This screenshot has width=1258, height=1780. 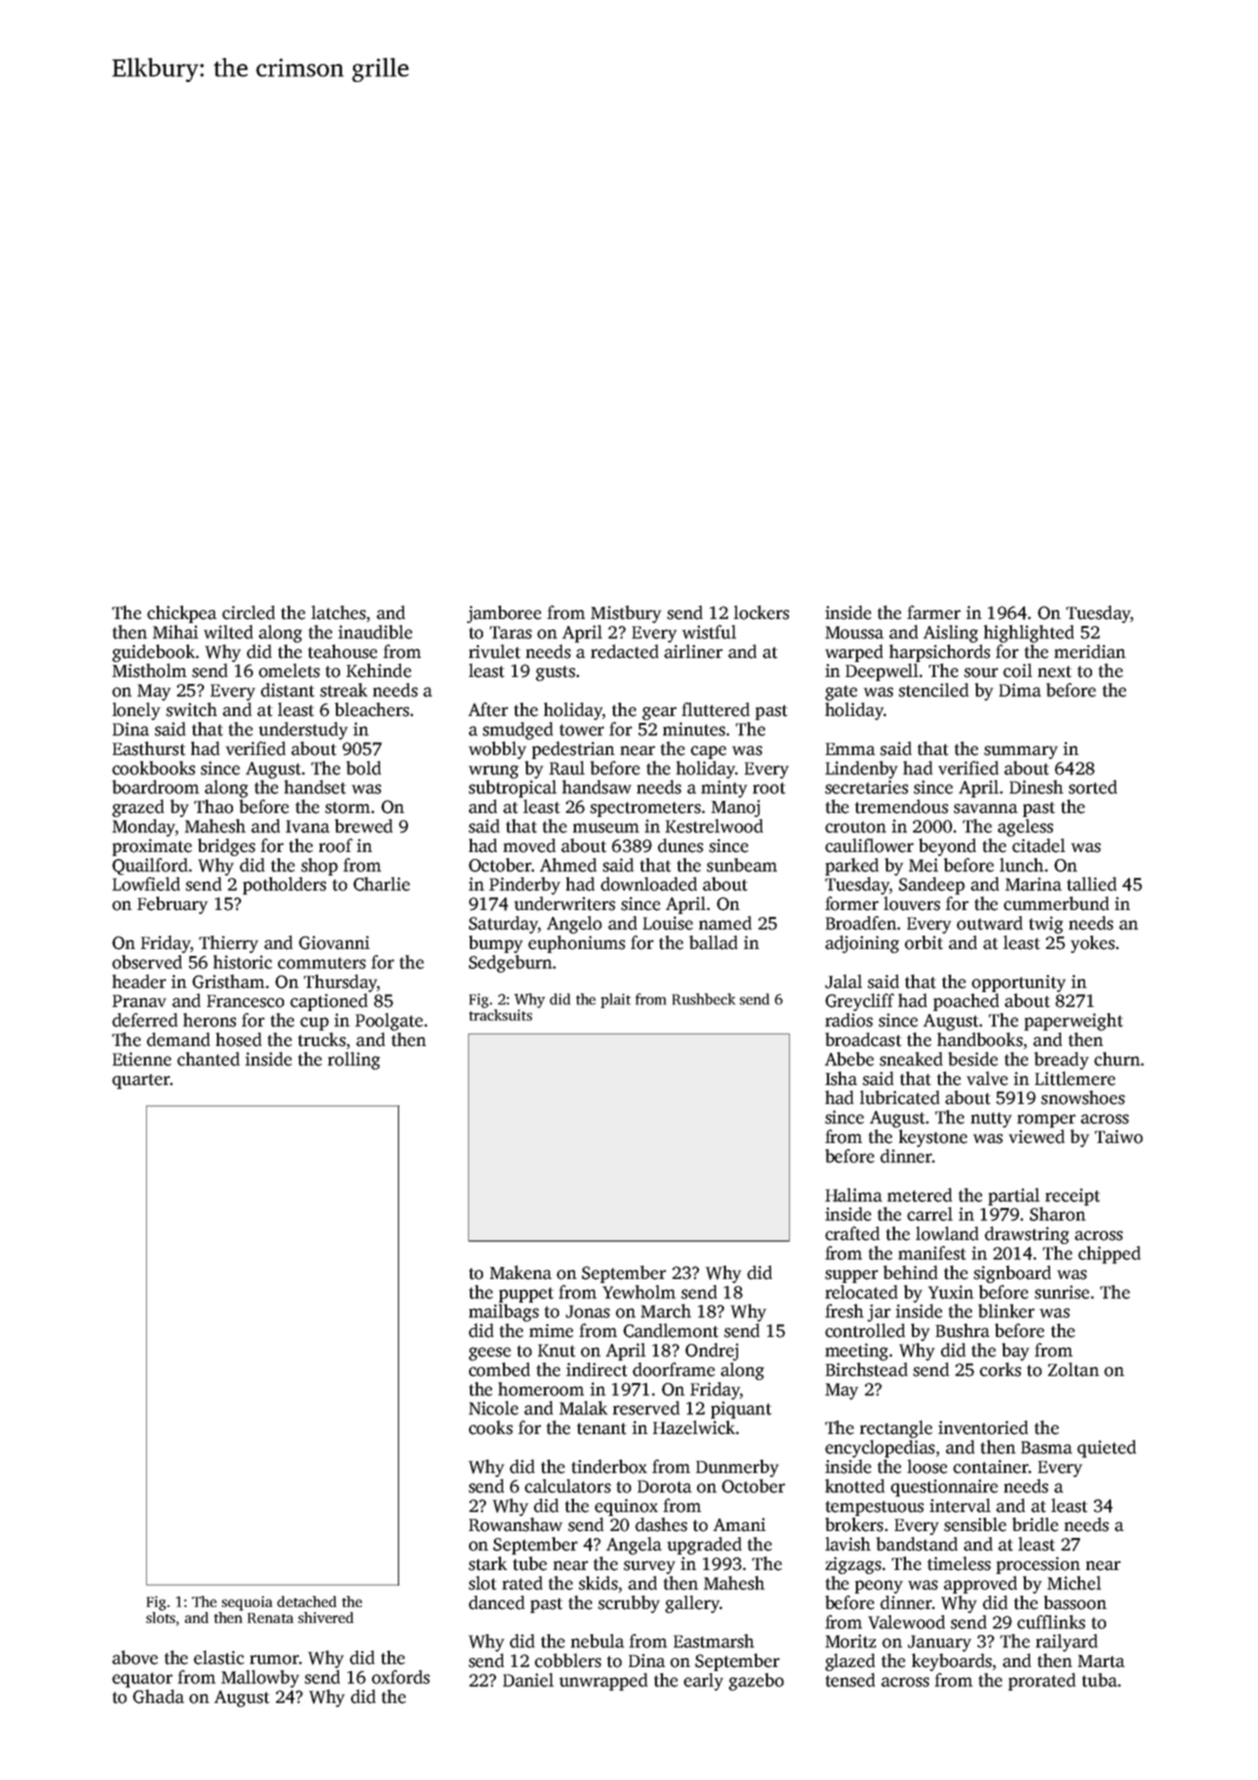 I want to click on secretaries, so click(x=866, y=787).
